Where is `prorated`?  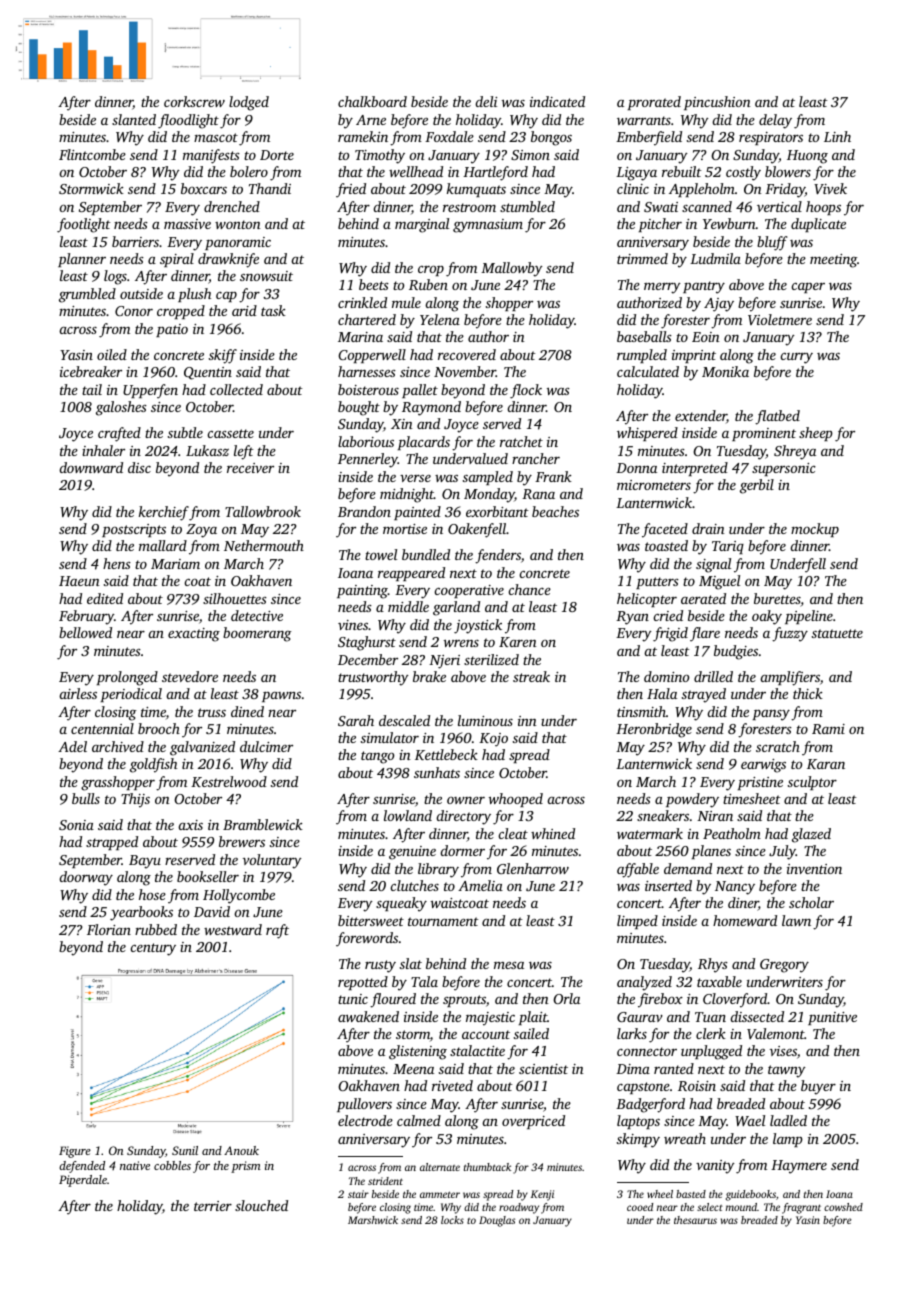
prorated is located at coordinates (654, 103).
